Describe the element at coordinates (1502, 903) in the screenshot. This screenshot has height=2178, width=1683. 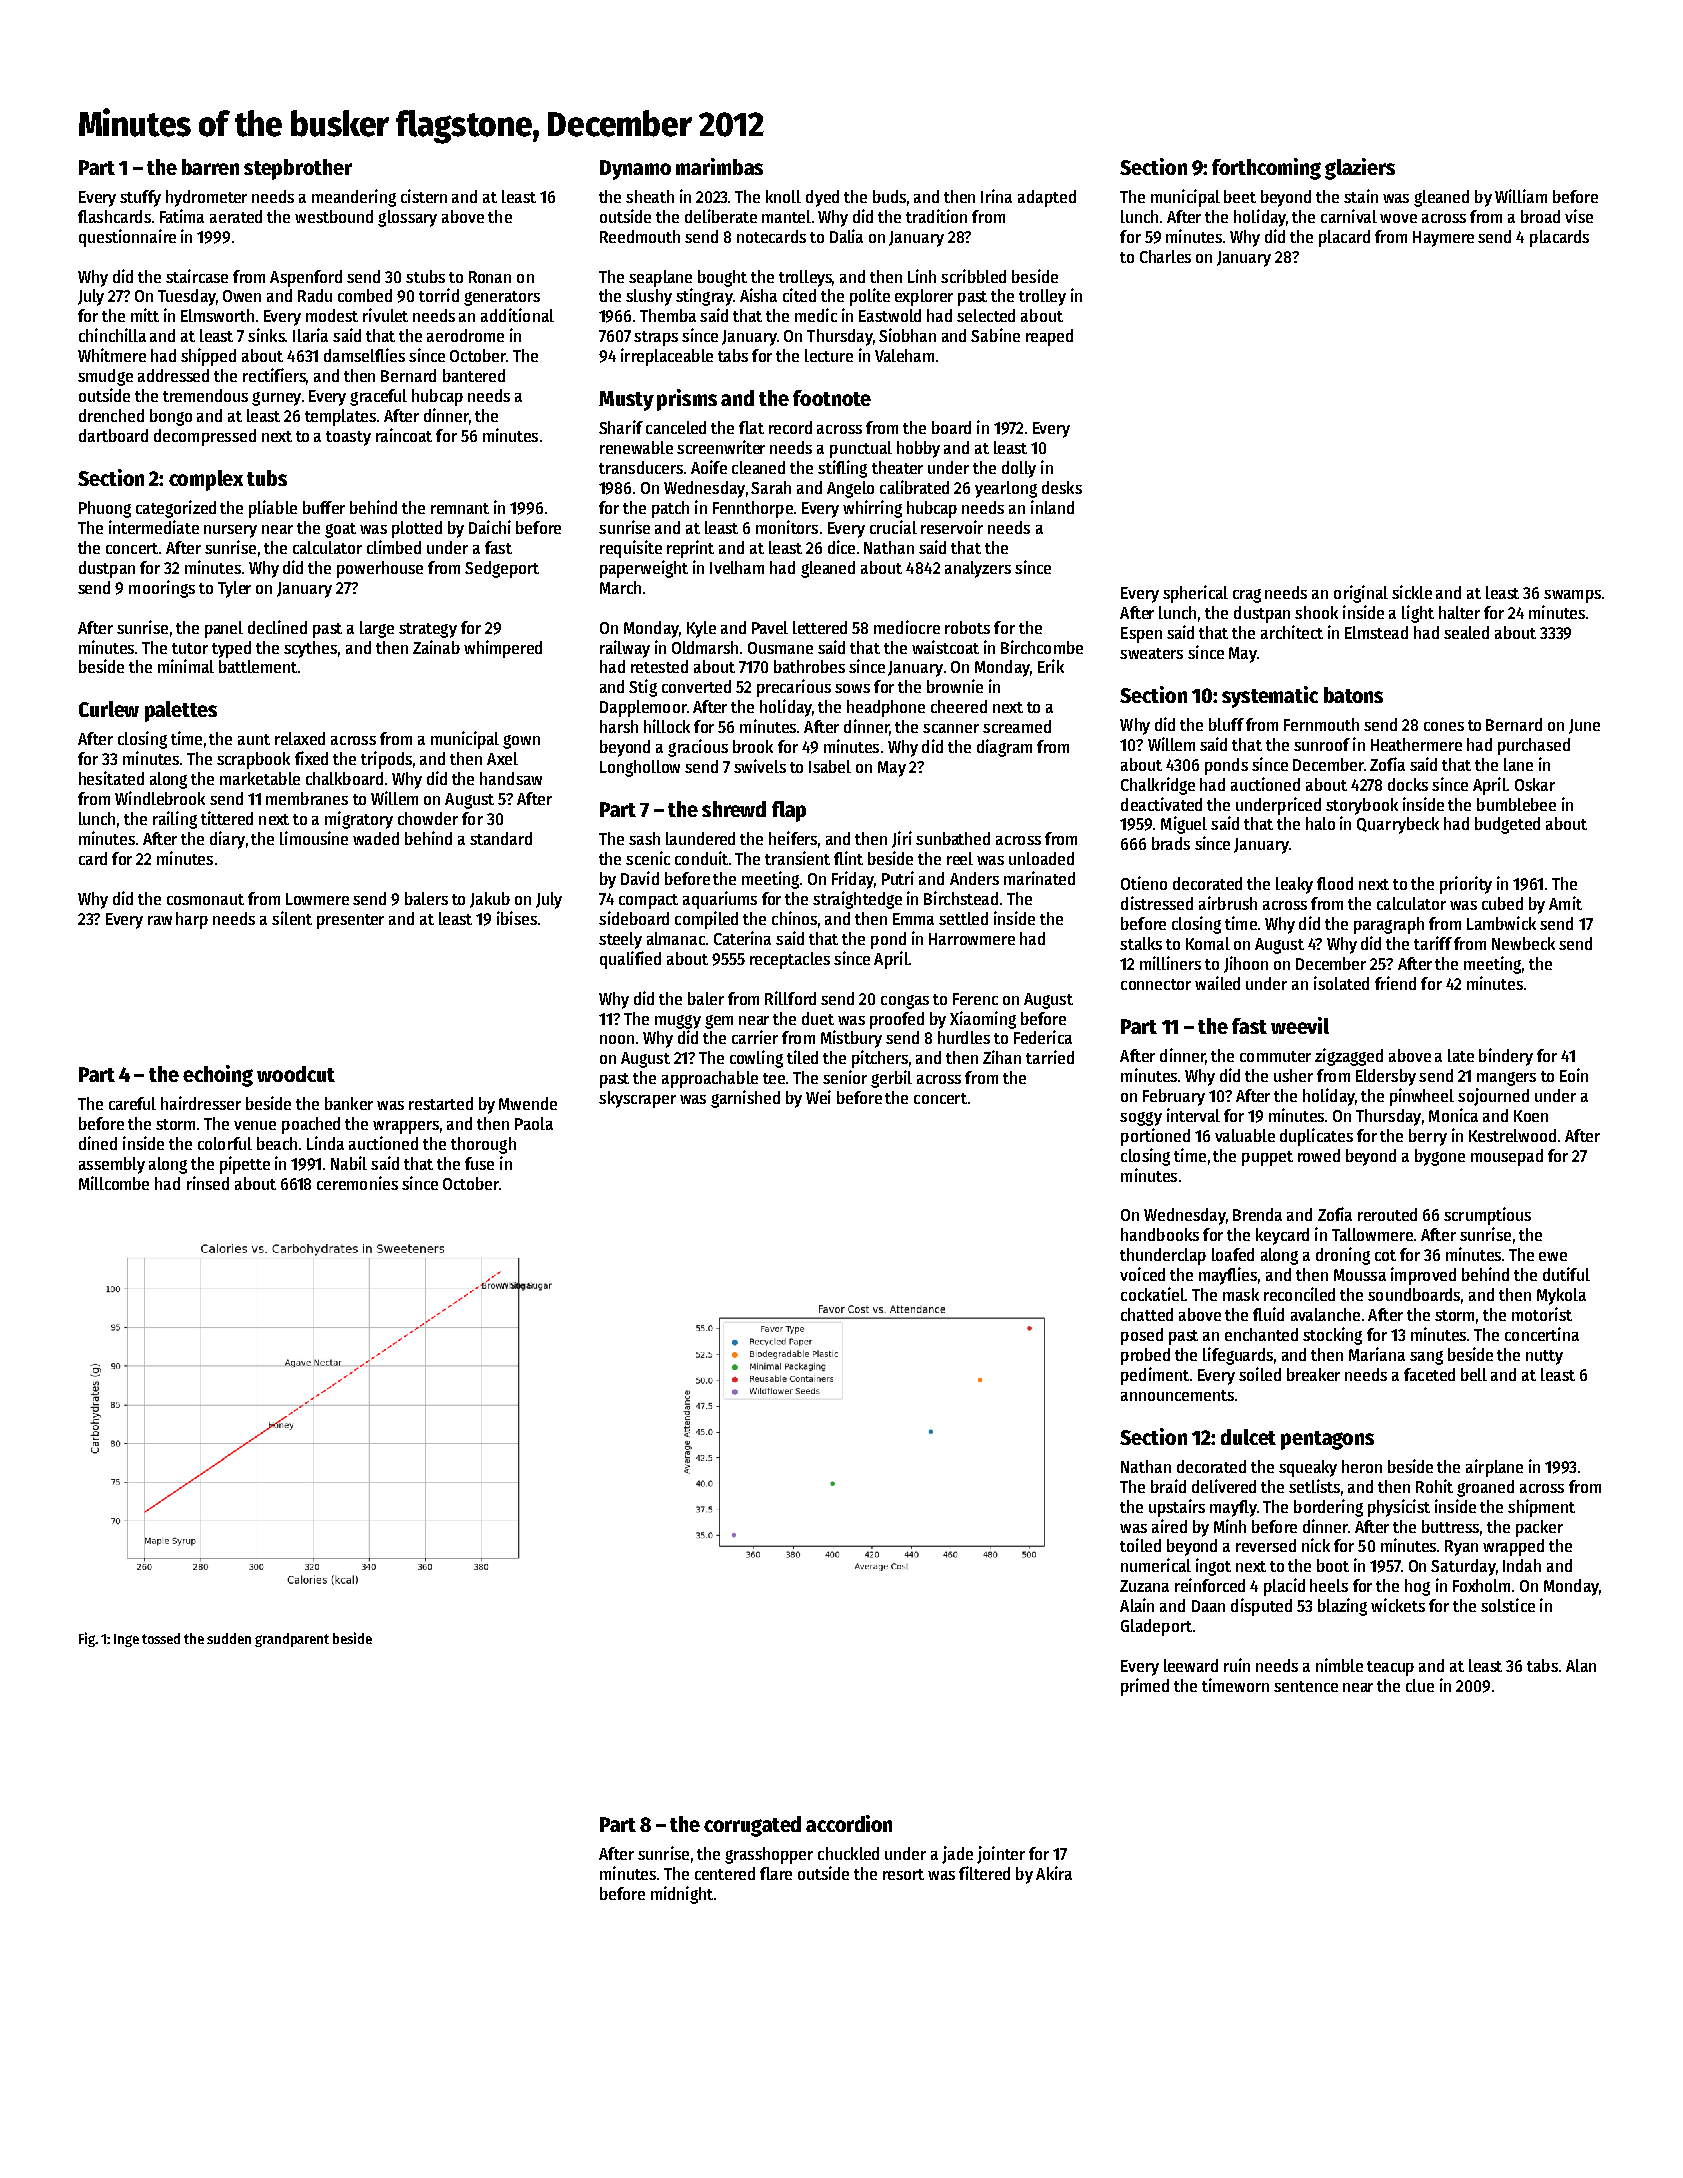
I see `cubed` at that location.
